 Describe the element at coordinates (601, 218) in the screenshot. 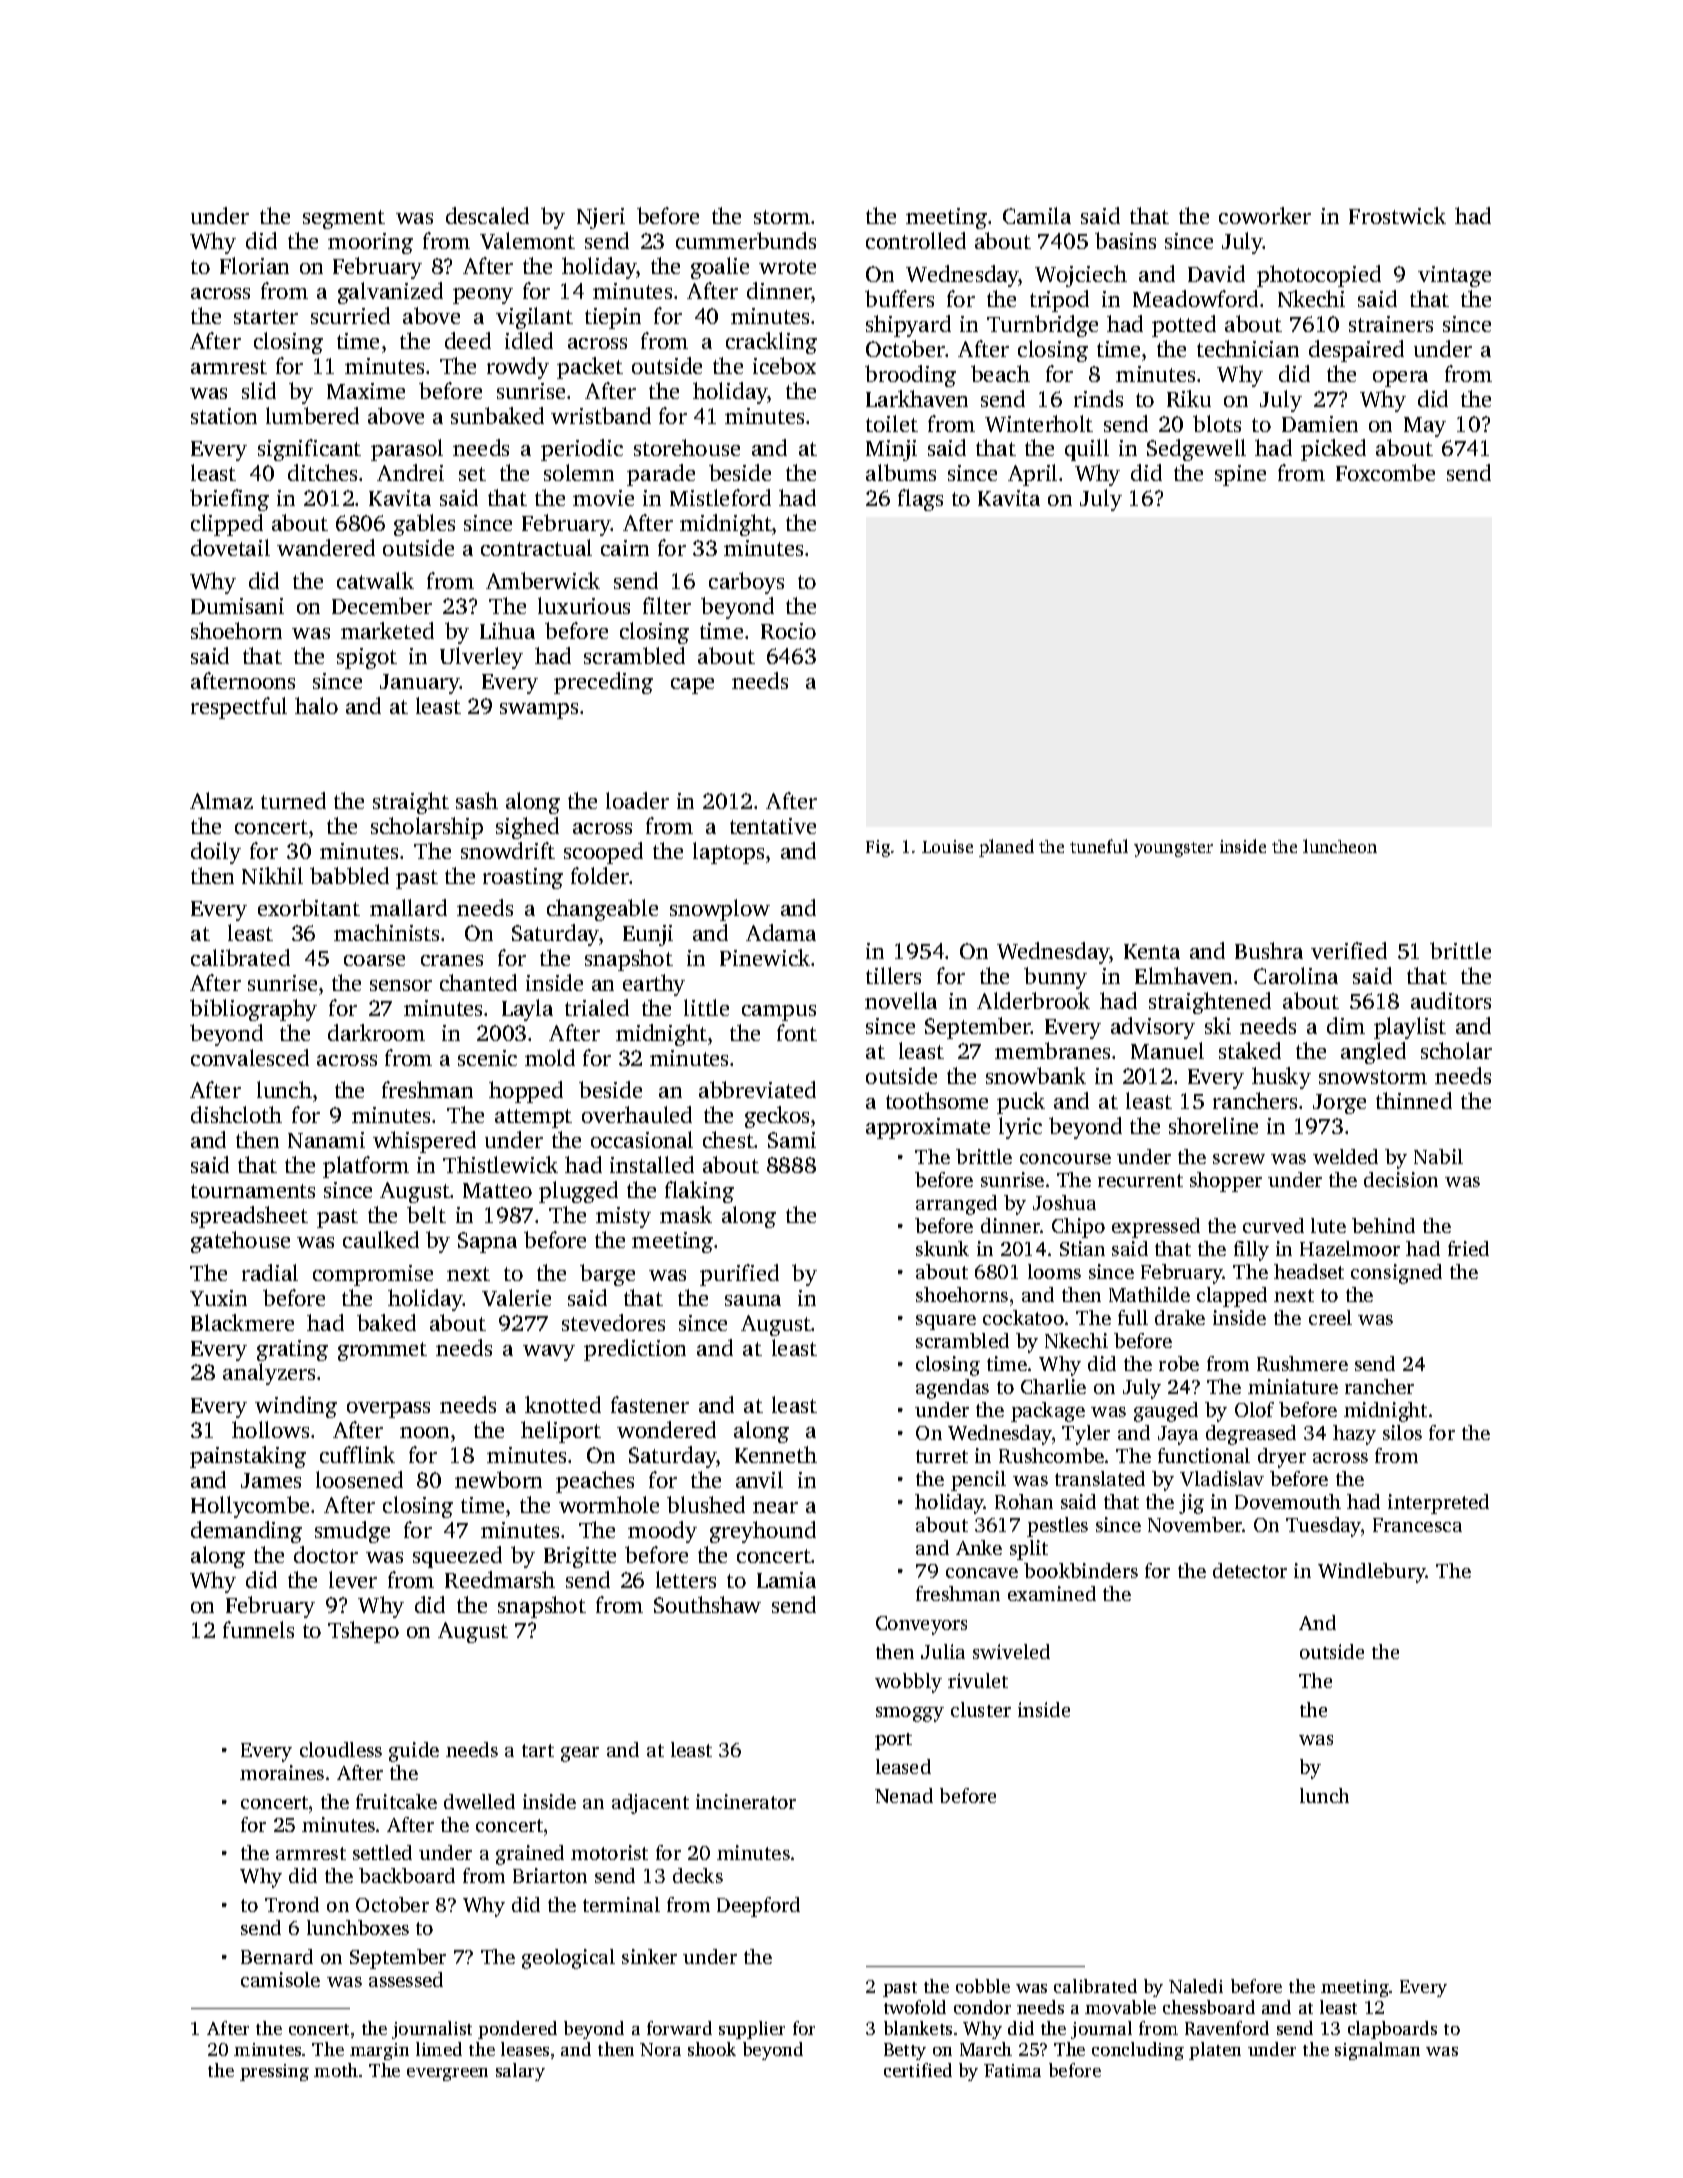

I see `Njeri` at that location.
